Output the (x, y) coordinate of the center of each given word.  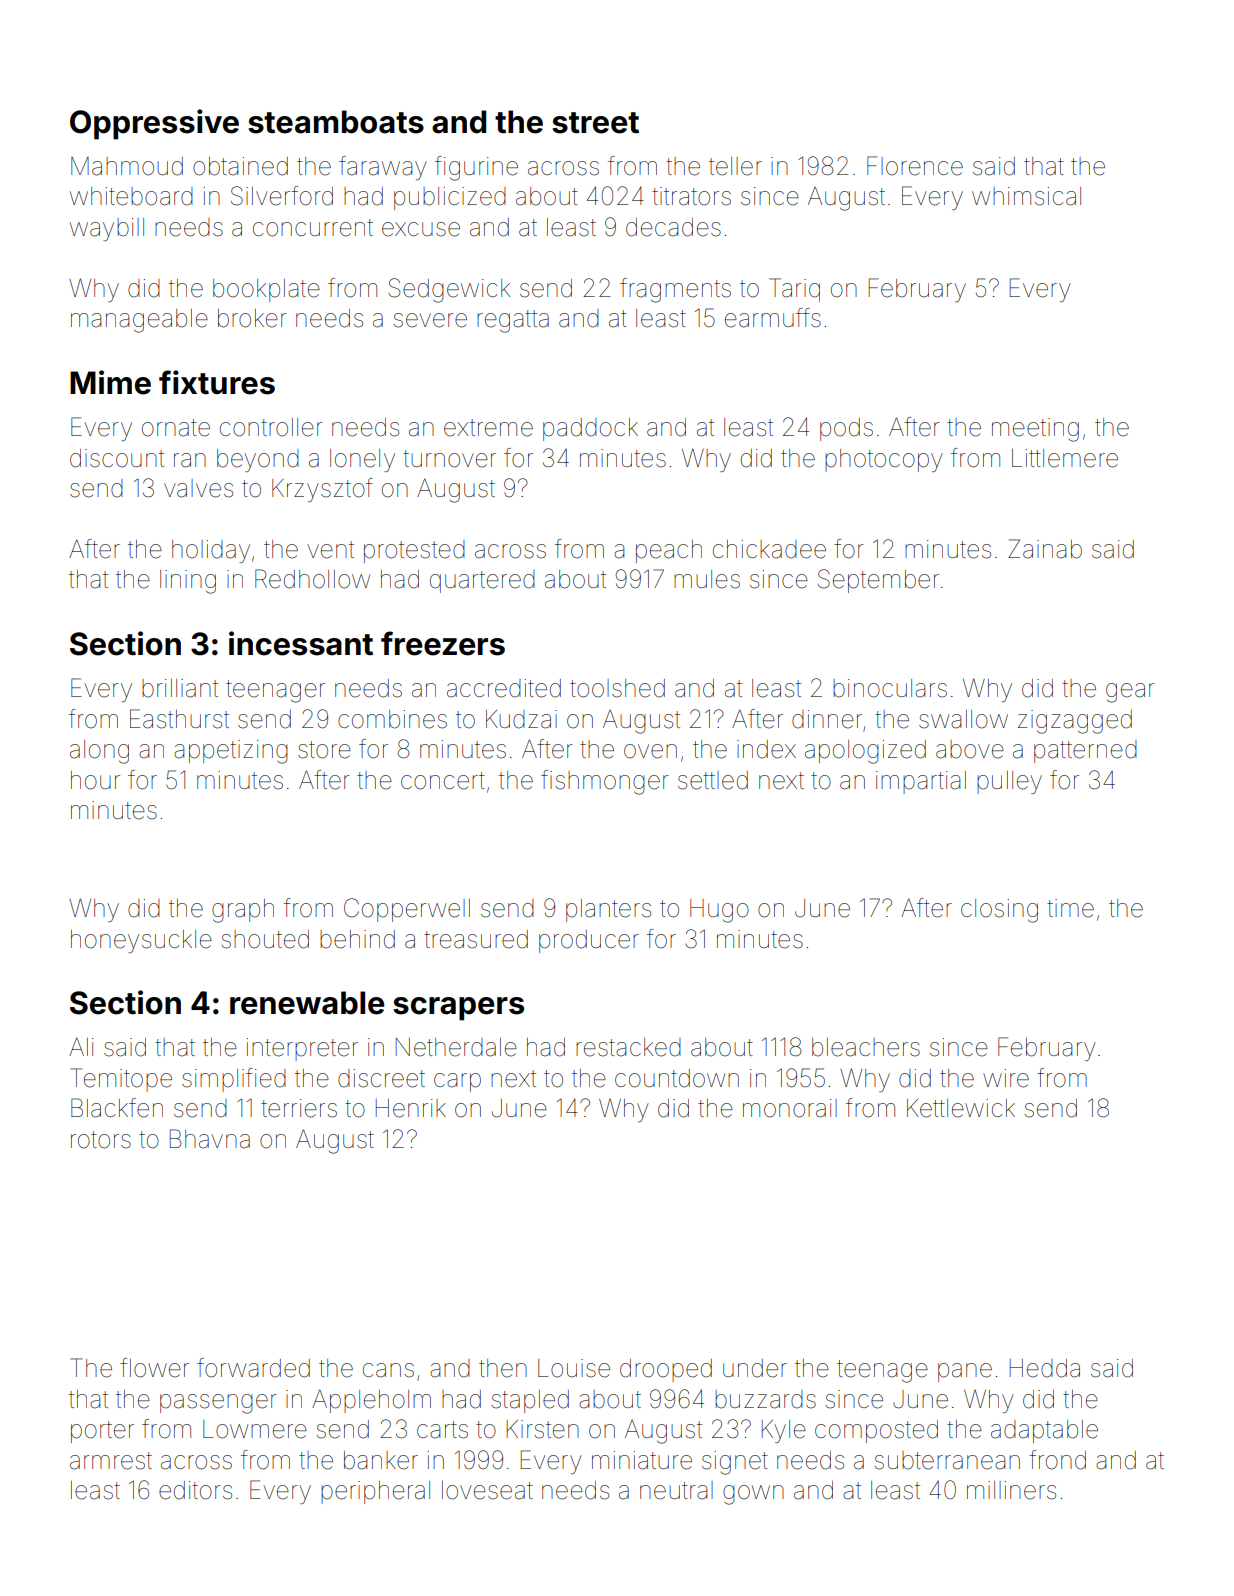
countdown (677, 1078)
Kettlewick (961, 1108)
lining (188, 582)
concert (443, 781)
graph (243, 911)
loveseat (487, 1490)
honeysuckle (141, 941)
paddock (590, 429)
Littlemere (1065, 458)
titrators (691, 196)
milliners (1011, 1490)
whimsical (1026, 196)
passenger (218, 1404)
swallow (963, 719)
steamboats (336, 122)
